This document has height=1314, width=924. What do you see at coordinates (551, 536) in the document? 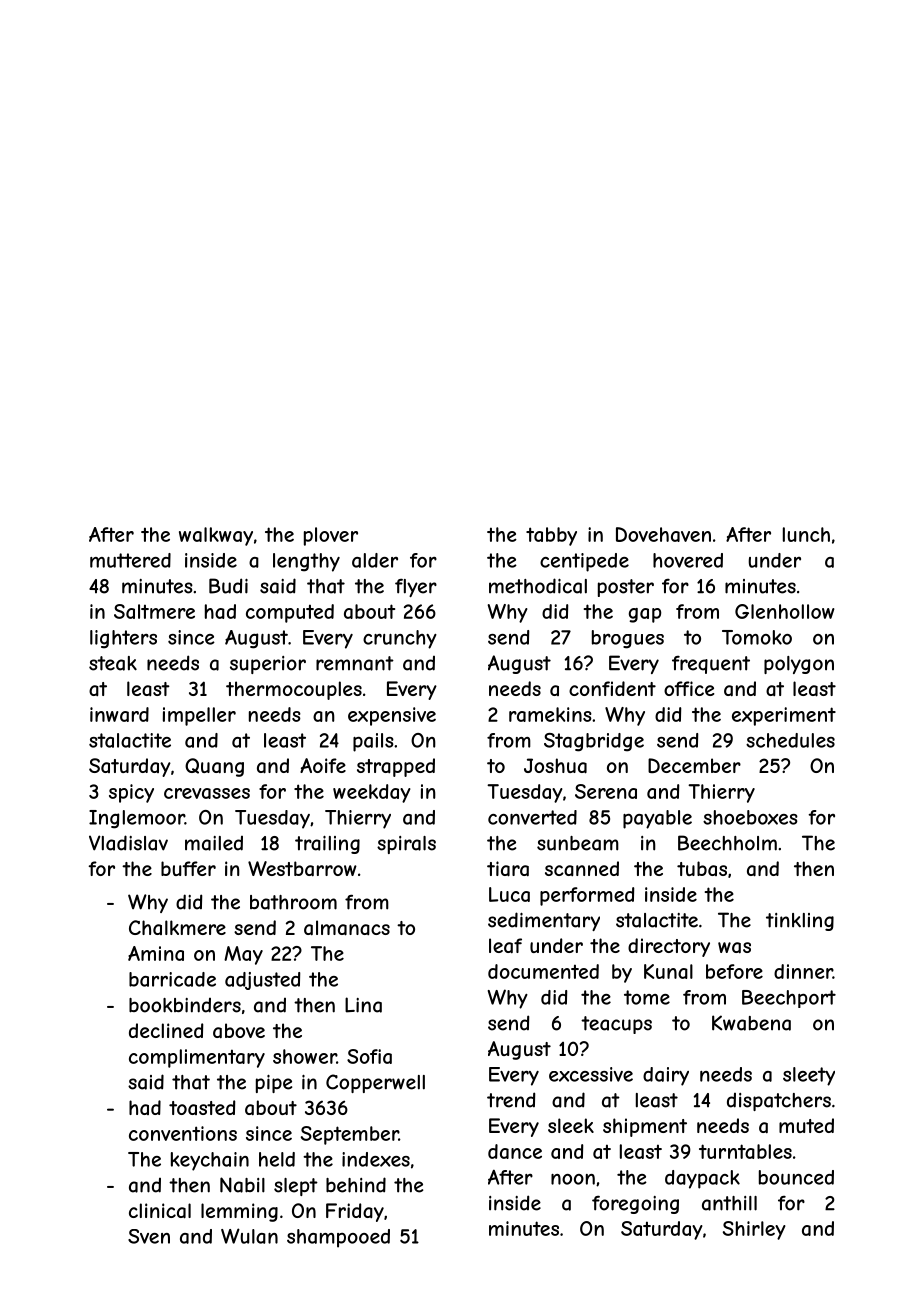
I see `tabby` at bounding box center [551, 536].
